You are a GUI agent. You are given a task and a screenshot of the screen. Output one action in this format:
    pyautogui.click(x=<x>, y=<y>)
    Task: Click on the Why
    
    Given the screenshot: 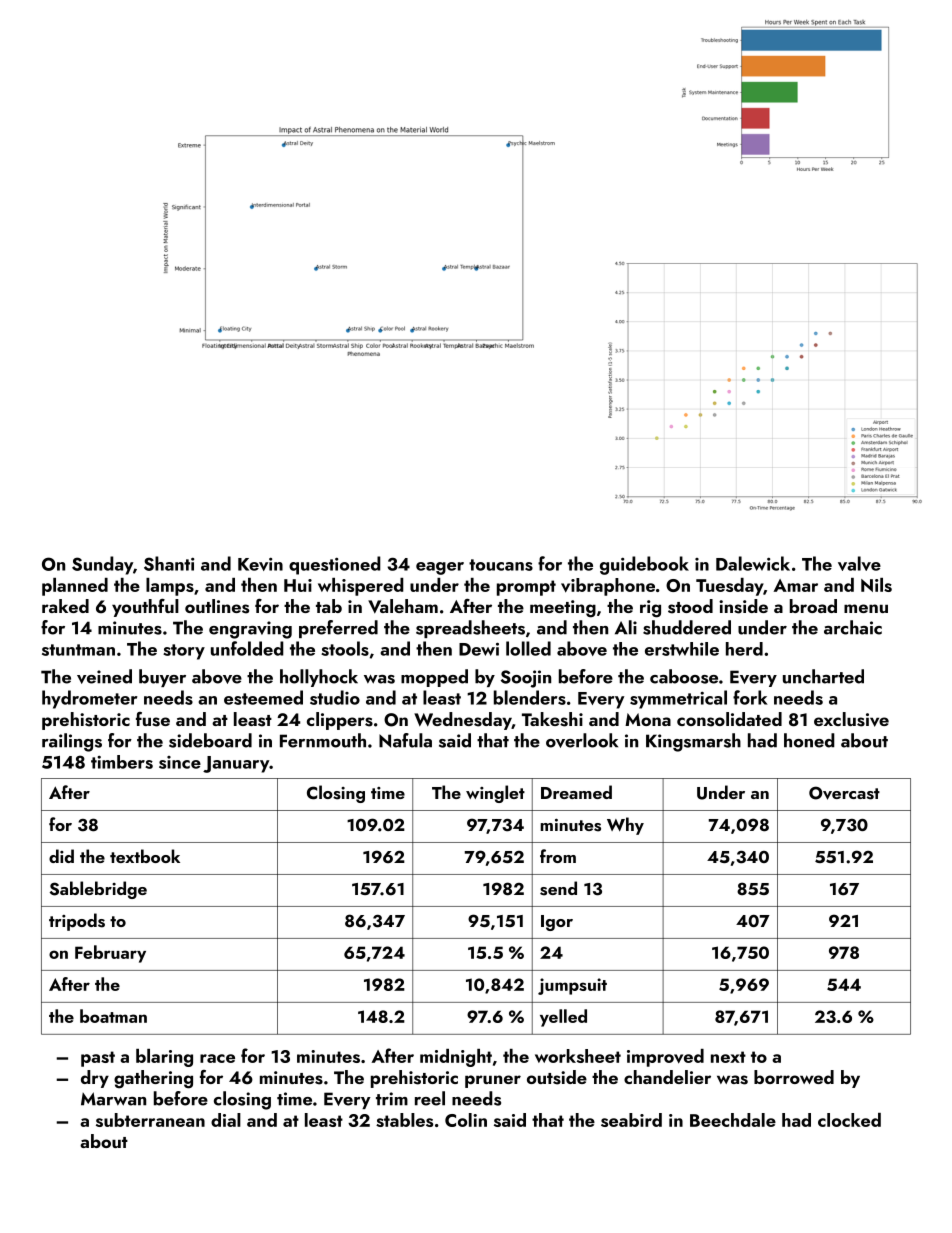 What is the action you would take?
    pyautogui.click(x=625, y=826)
